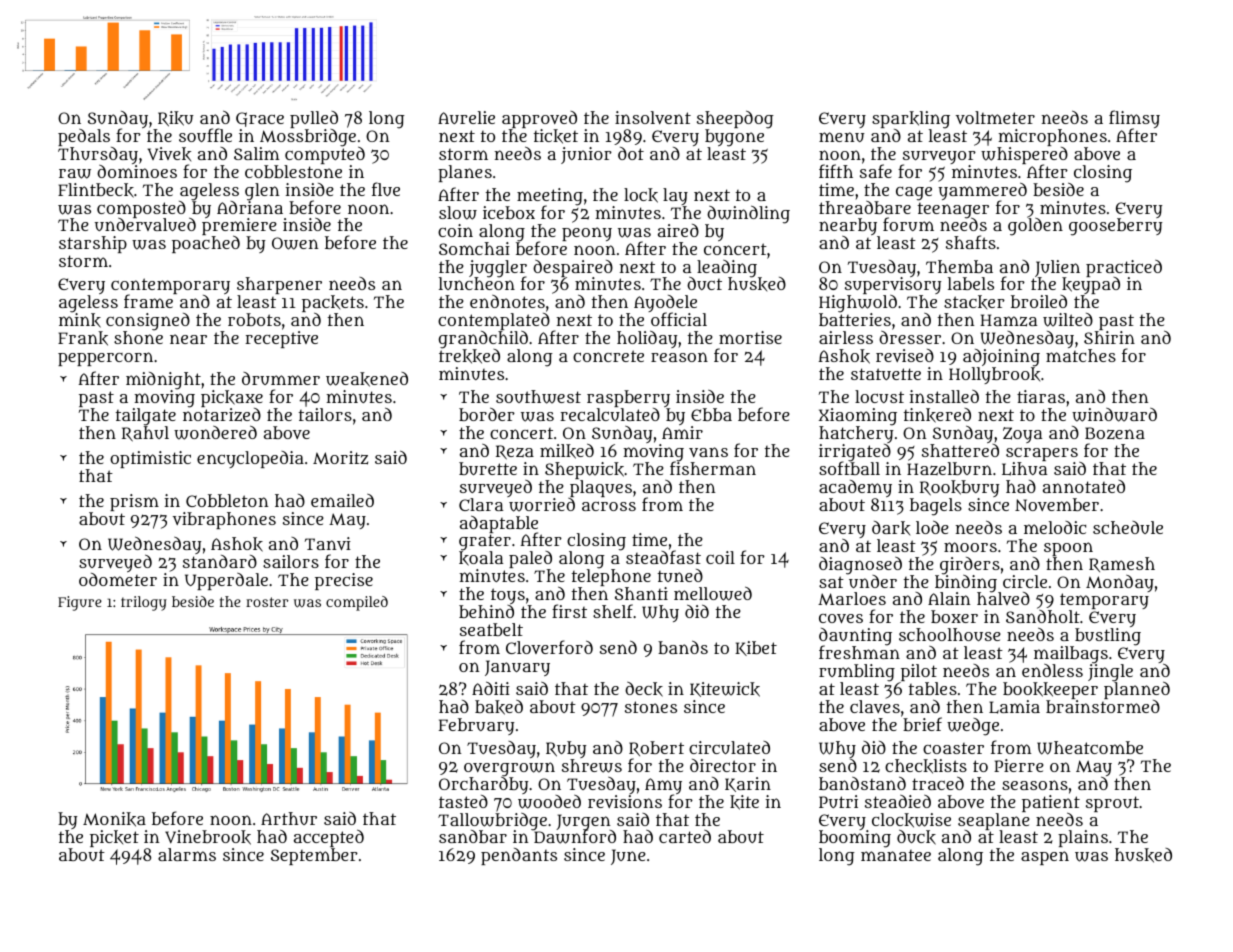  What do you see at coordinates (367, 379) in the document?
I see `weakened` at bounding box center [367, 379].
